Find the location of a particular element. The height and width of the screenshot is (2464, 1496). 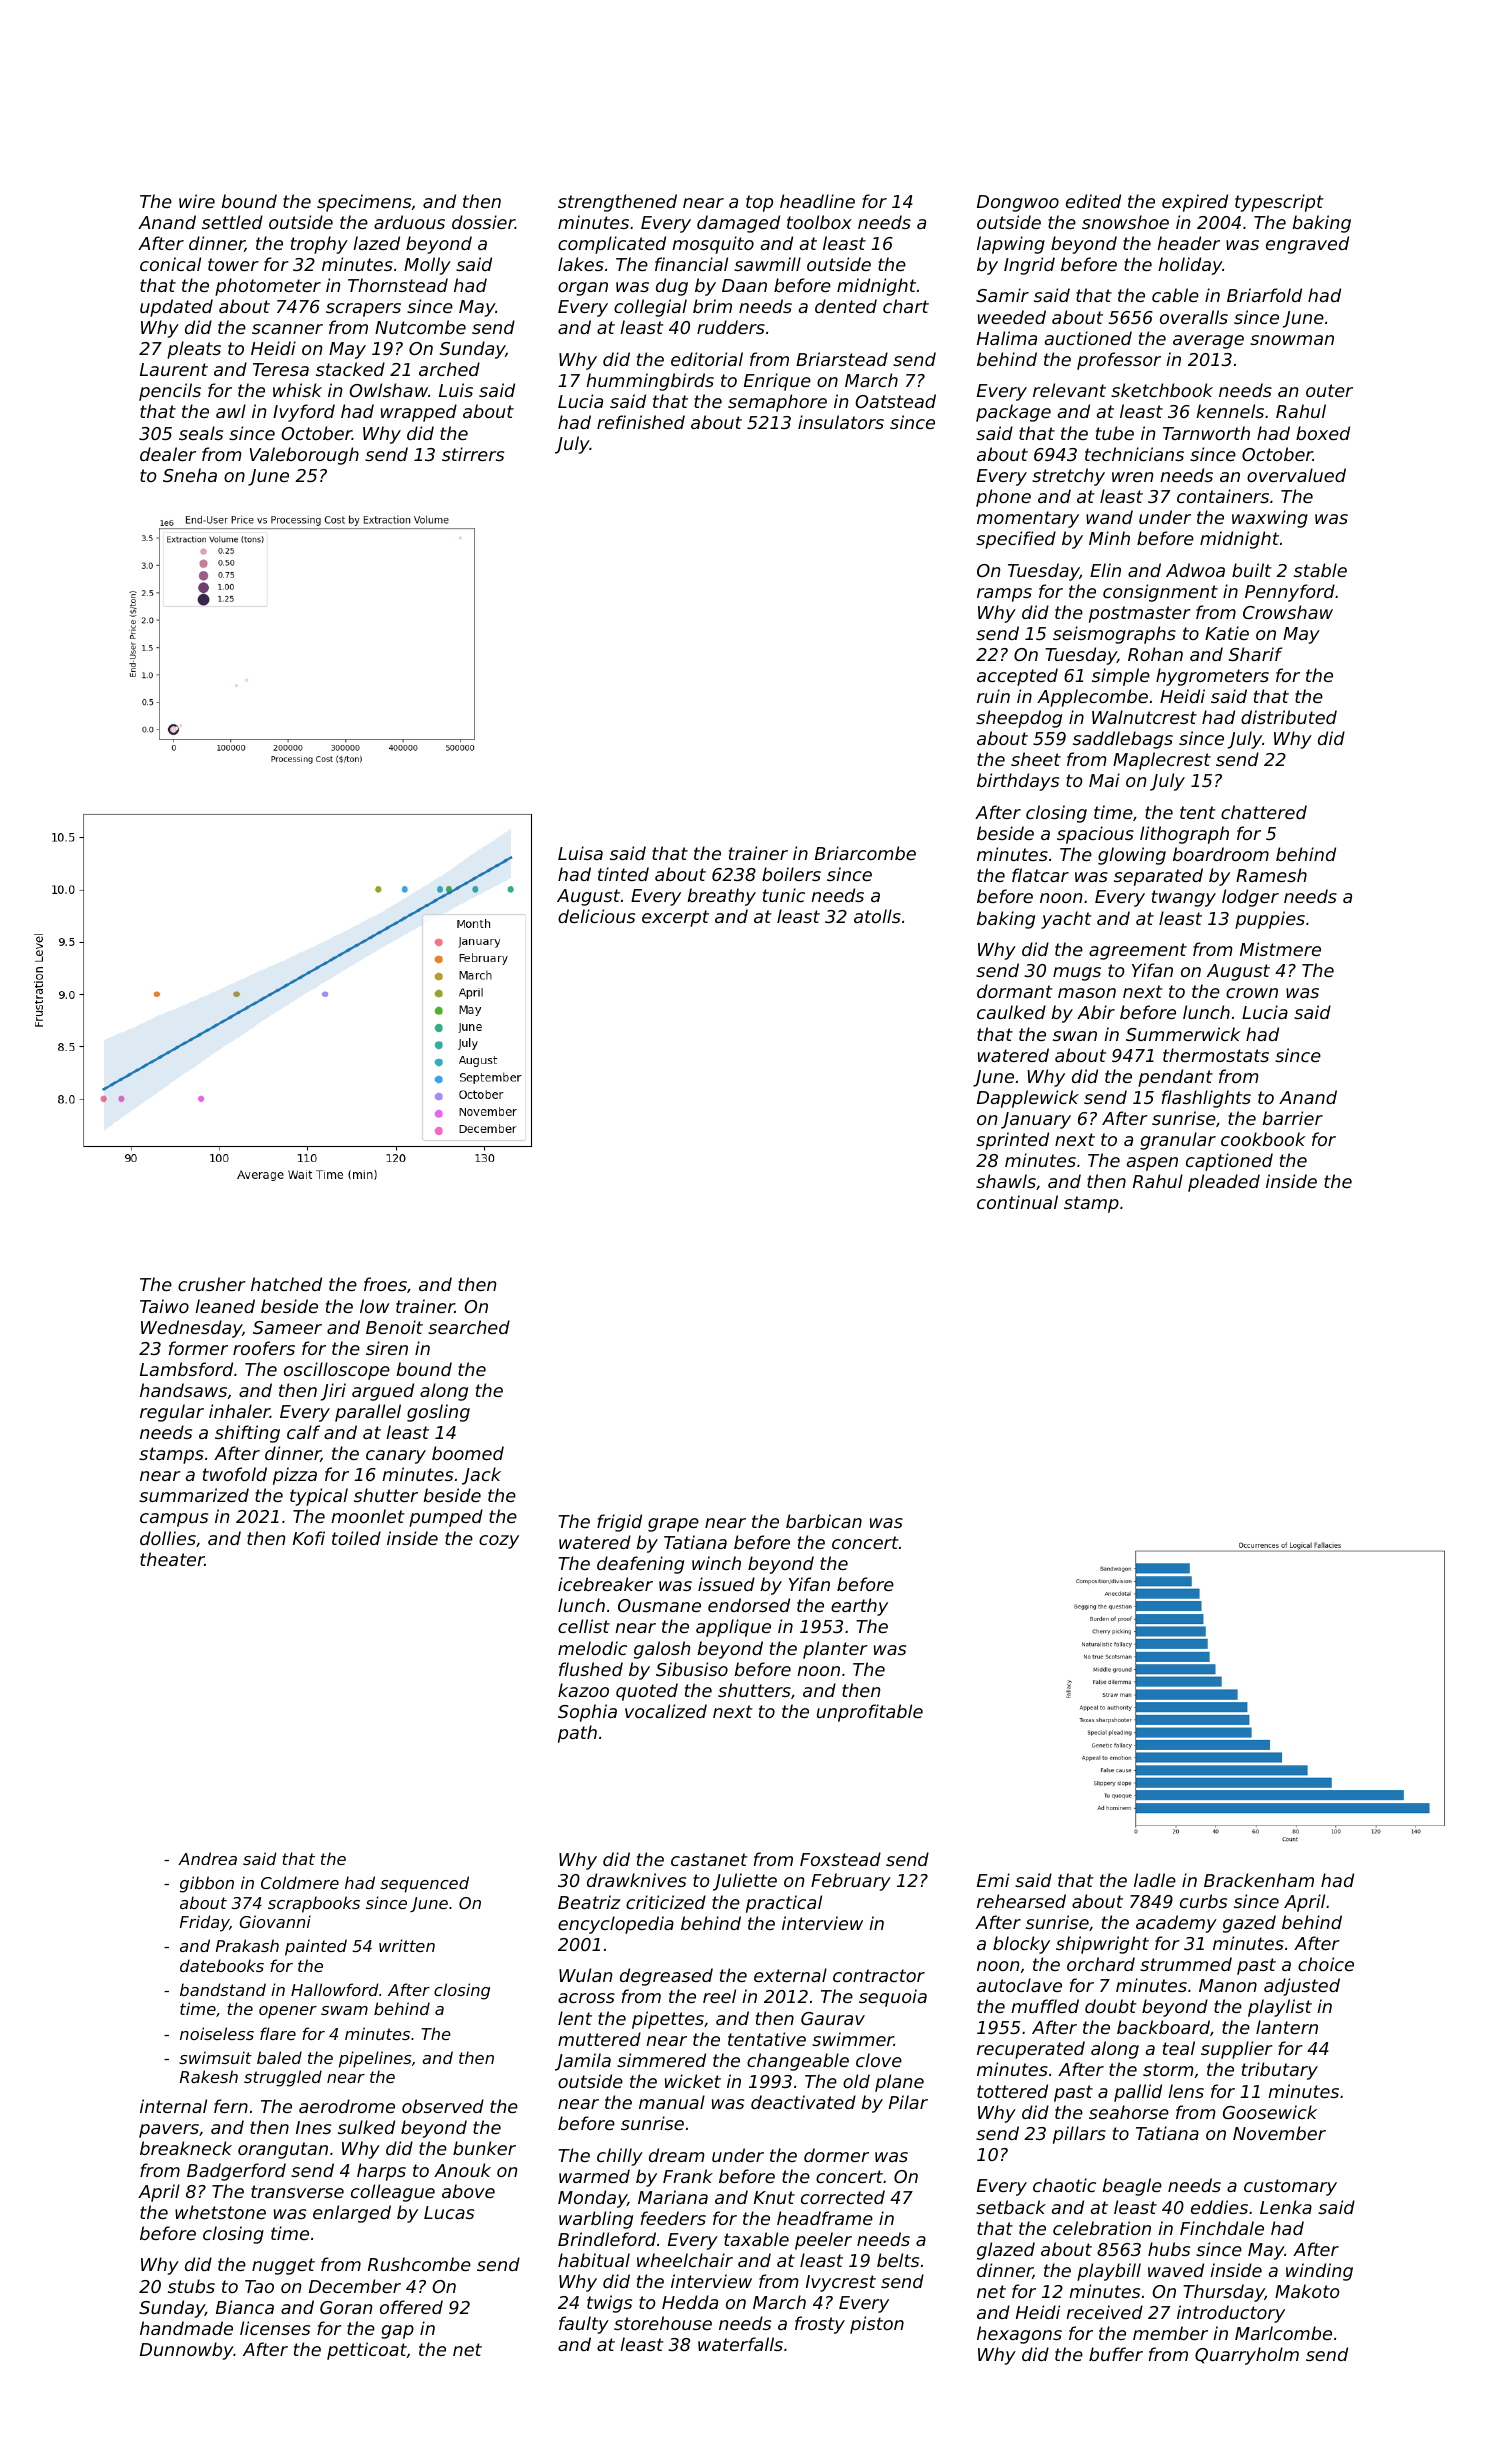

excerpt is located at coordinates (675, 918).
